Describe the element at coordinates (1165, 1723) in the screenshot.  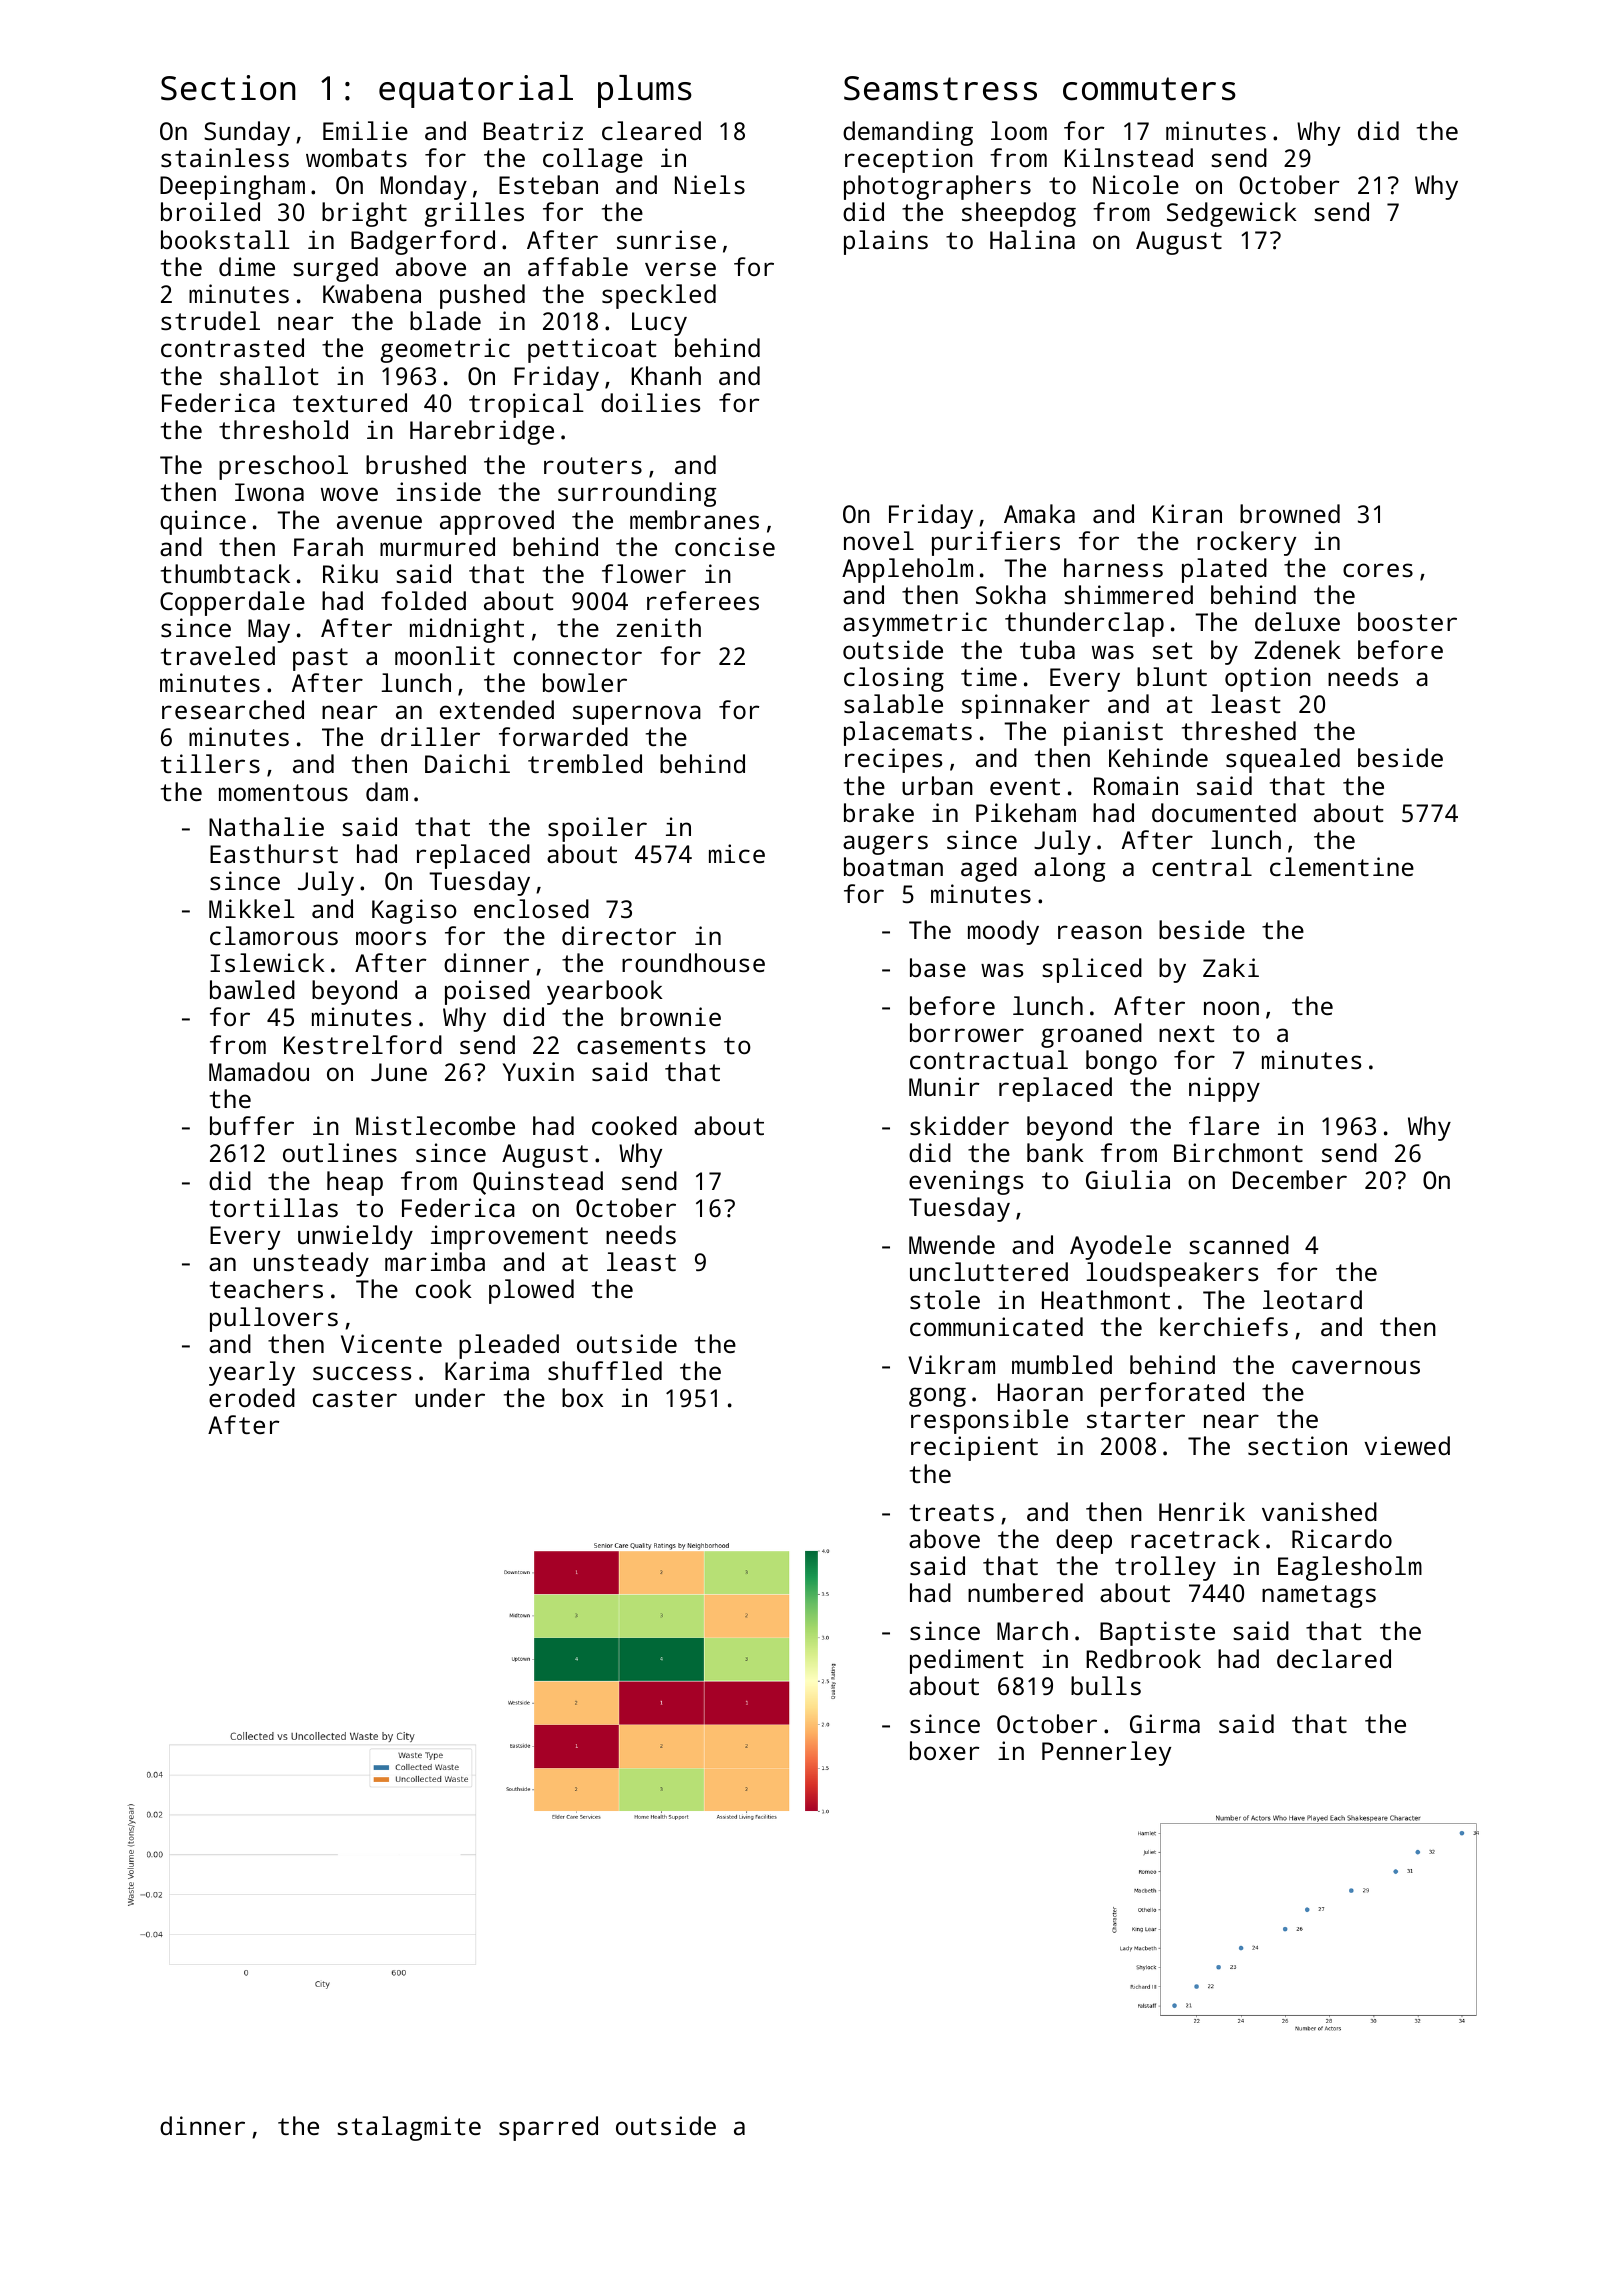
I see `Girma` at that location.
